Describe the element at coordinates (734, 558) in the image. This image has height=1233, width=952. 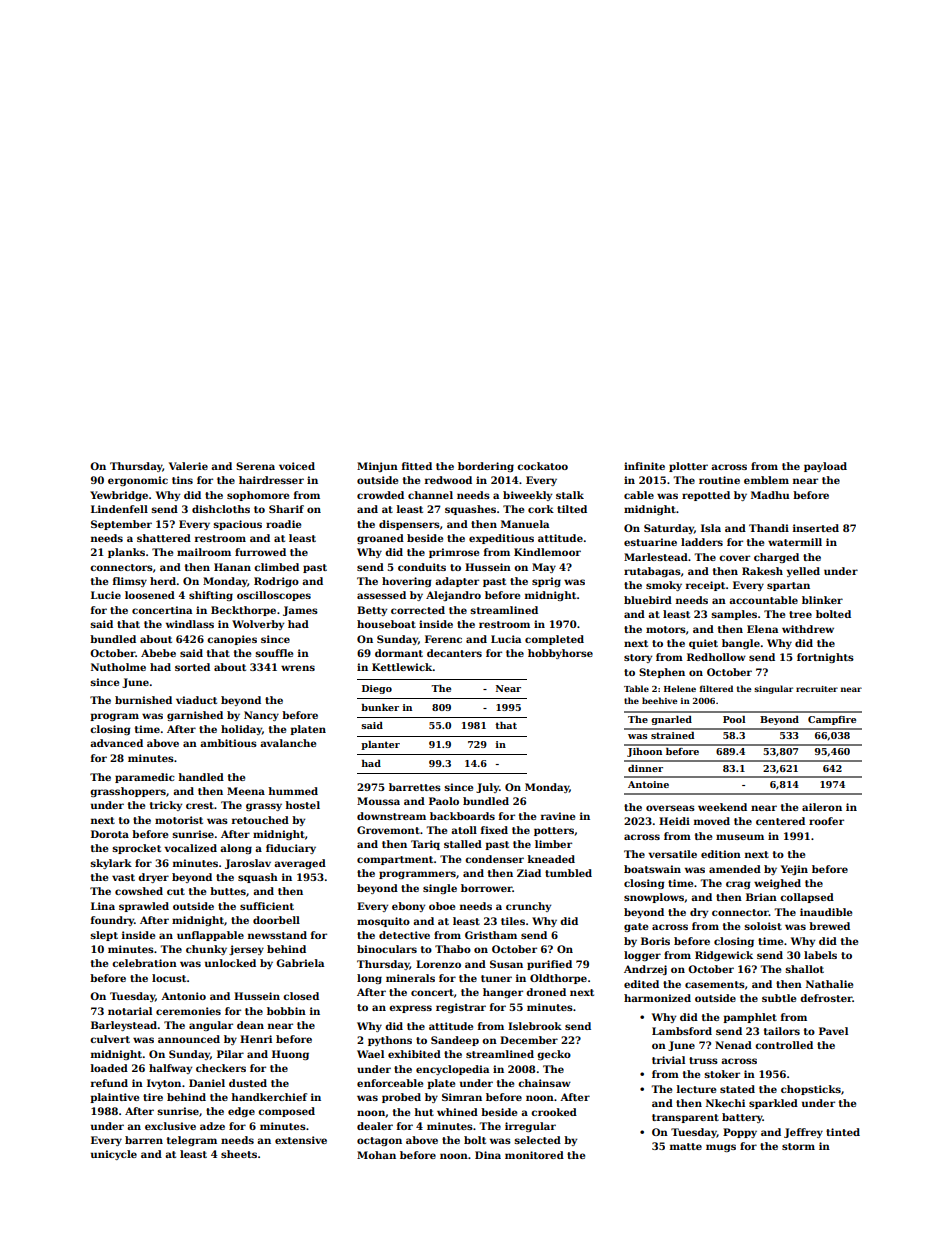
I see `cover` at that location.
